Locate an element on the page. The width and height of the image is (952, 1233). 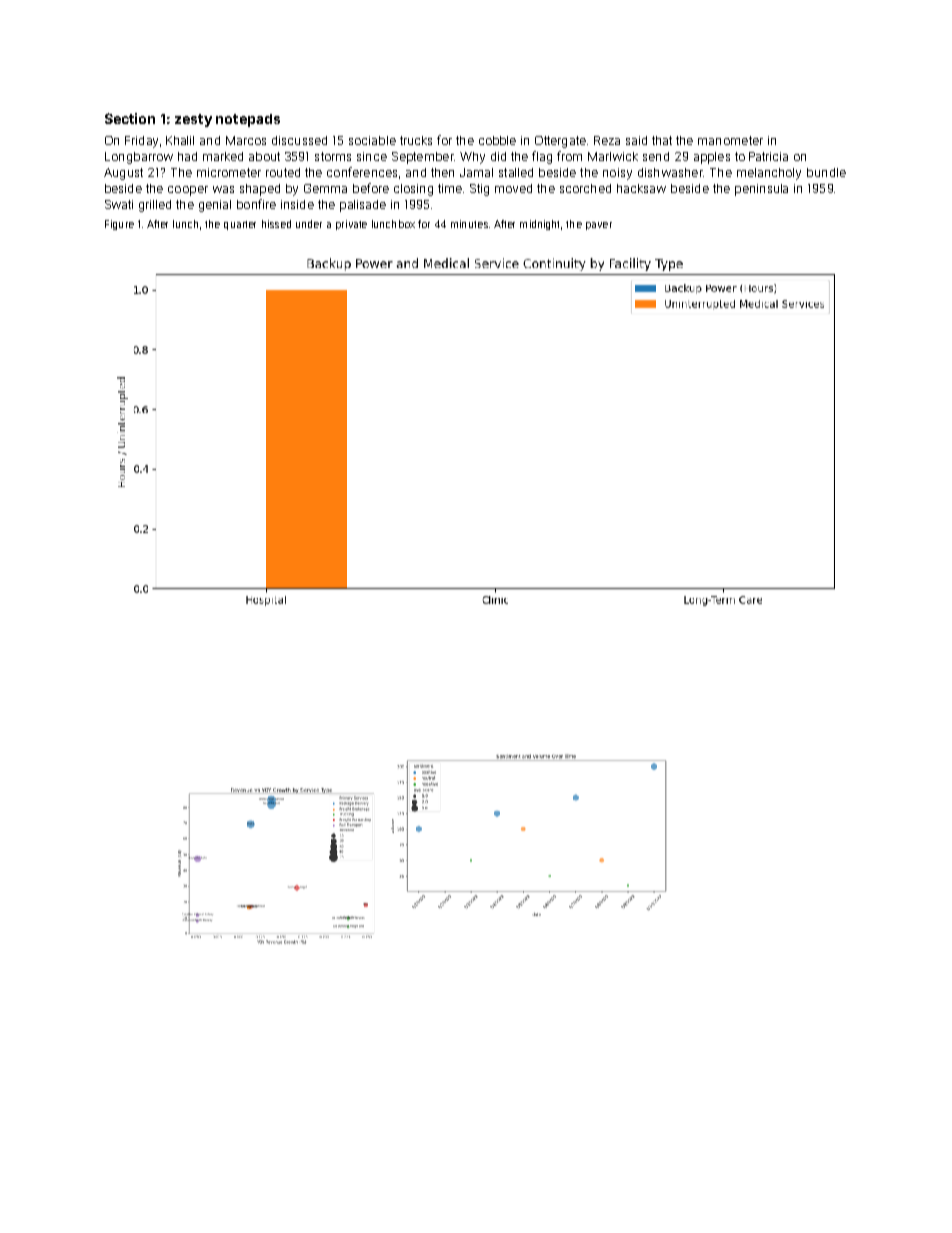
noisy is located at coordinates (617, 174).
